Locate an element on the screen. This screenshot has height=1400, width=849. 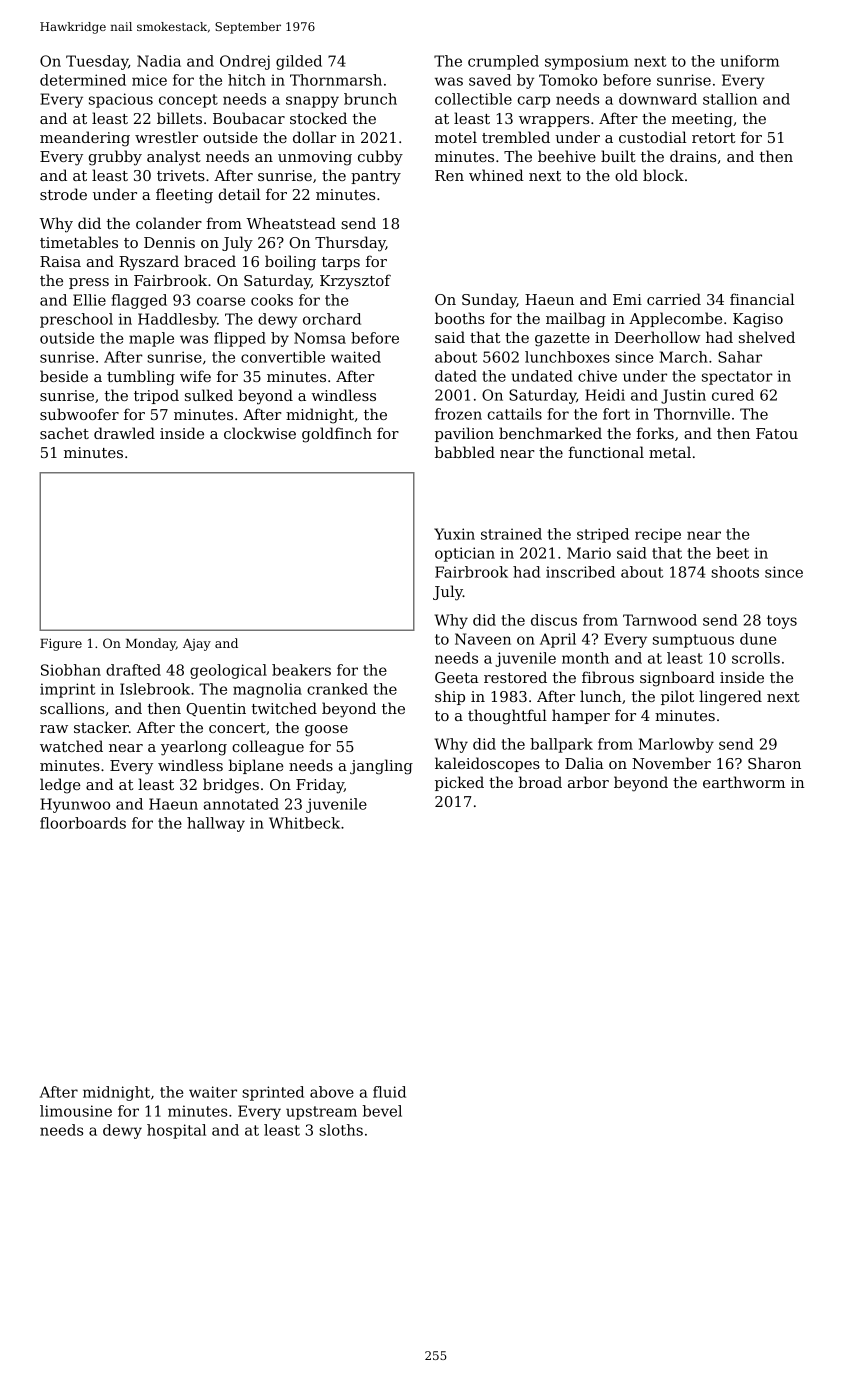
floorboards is located at coordinates (83, 823).
